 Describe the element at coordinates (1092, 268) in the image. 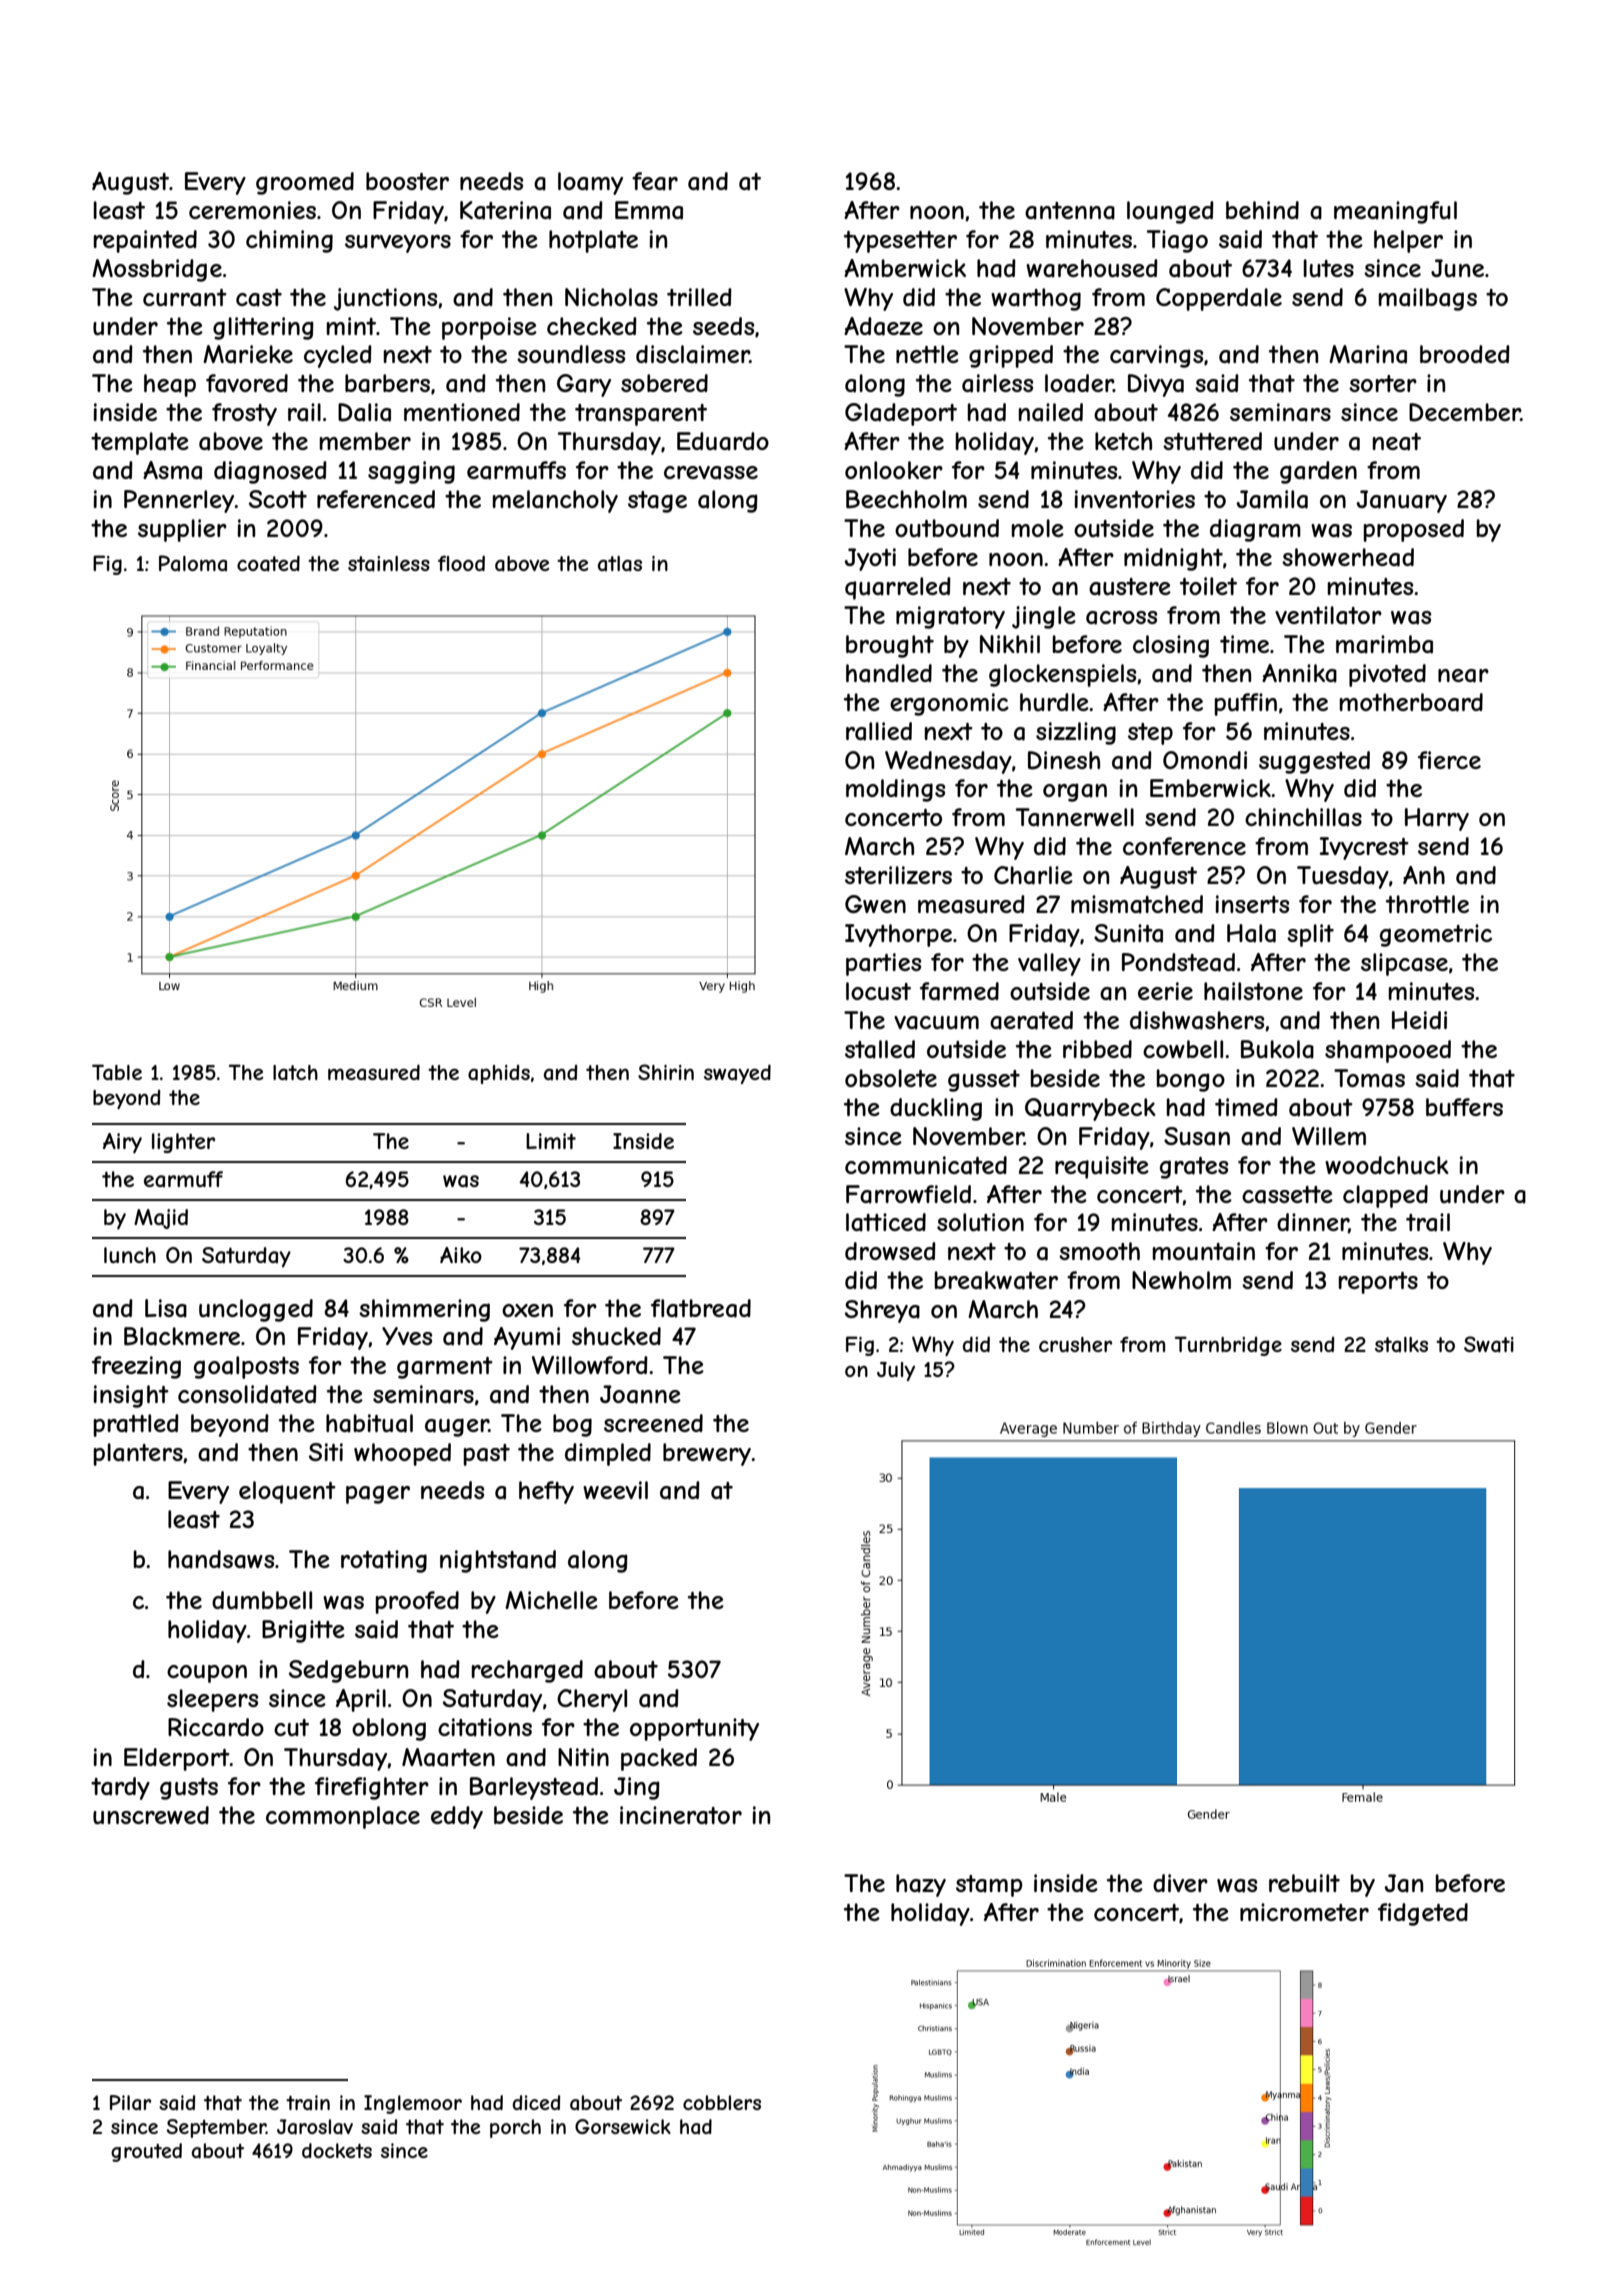

I see `warehoused` at that location.
